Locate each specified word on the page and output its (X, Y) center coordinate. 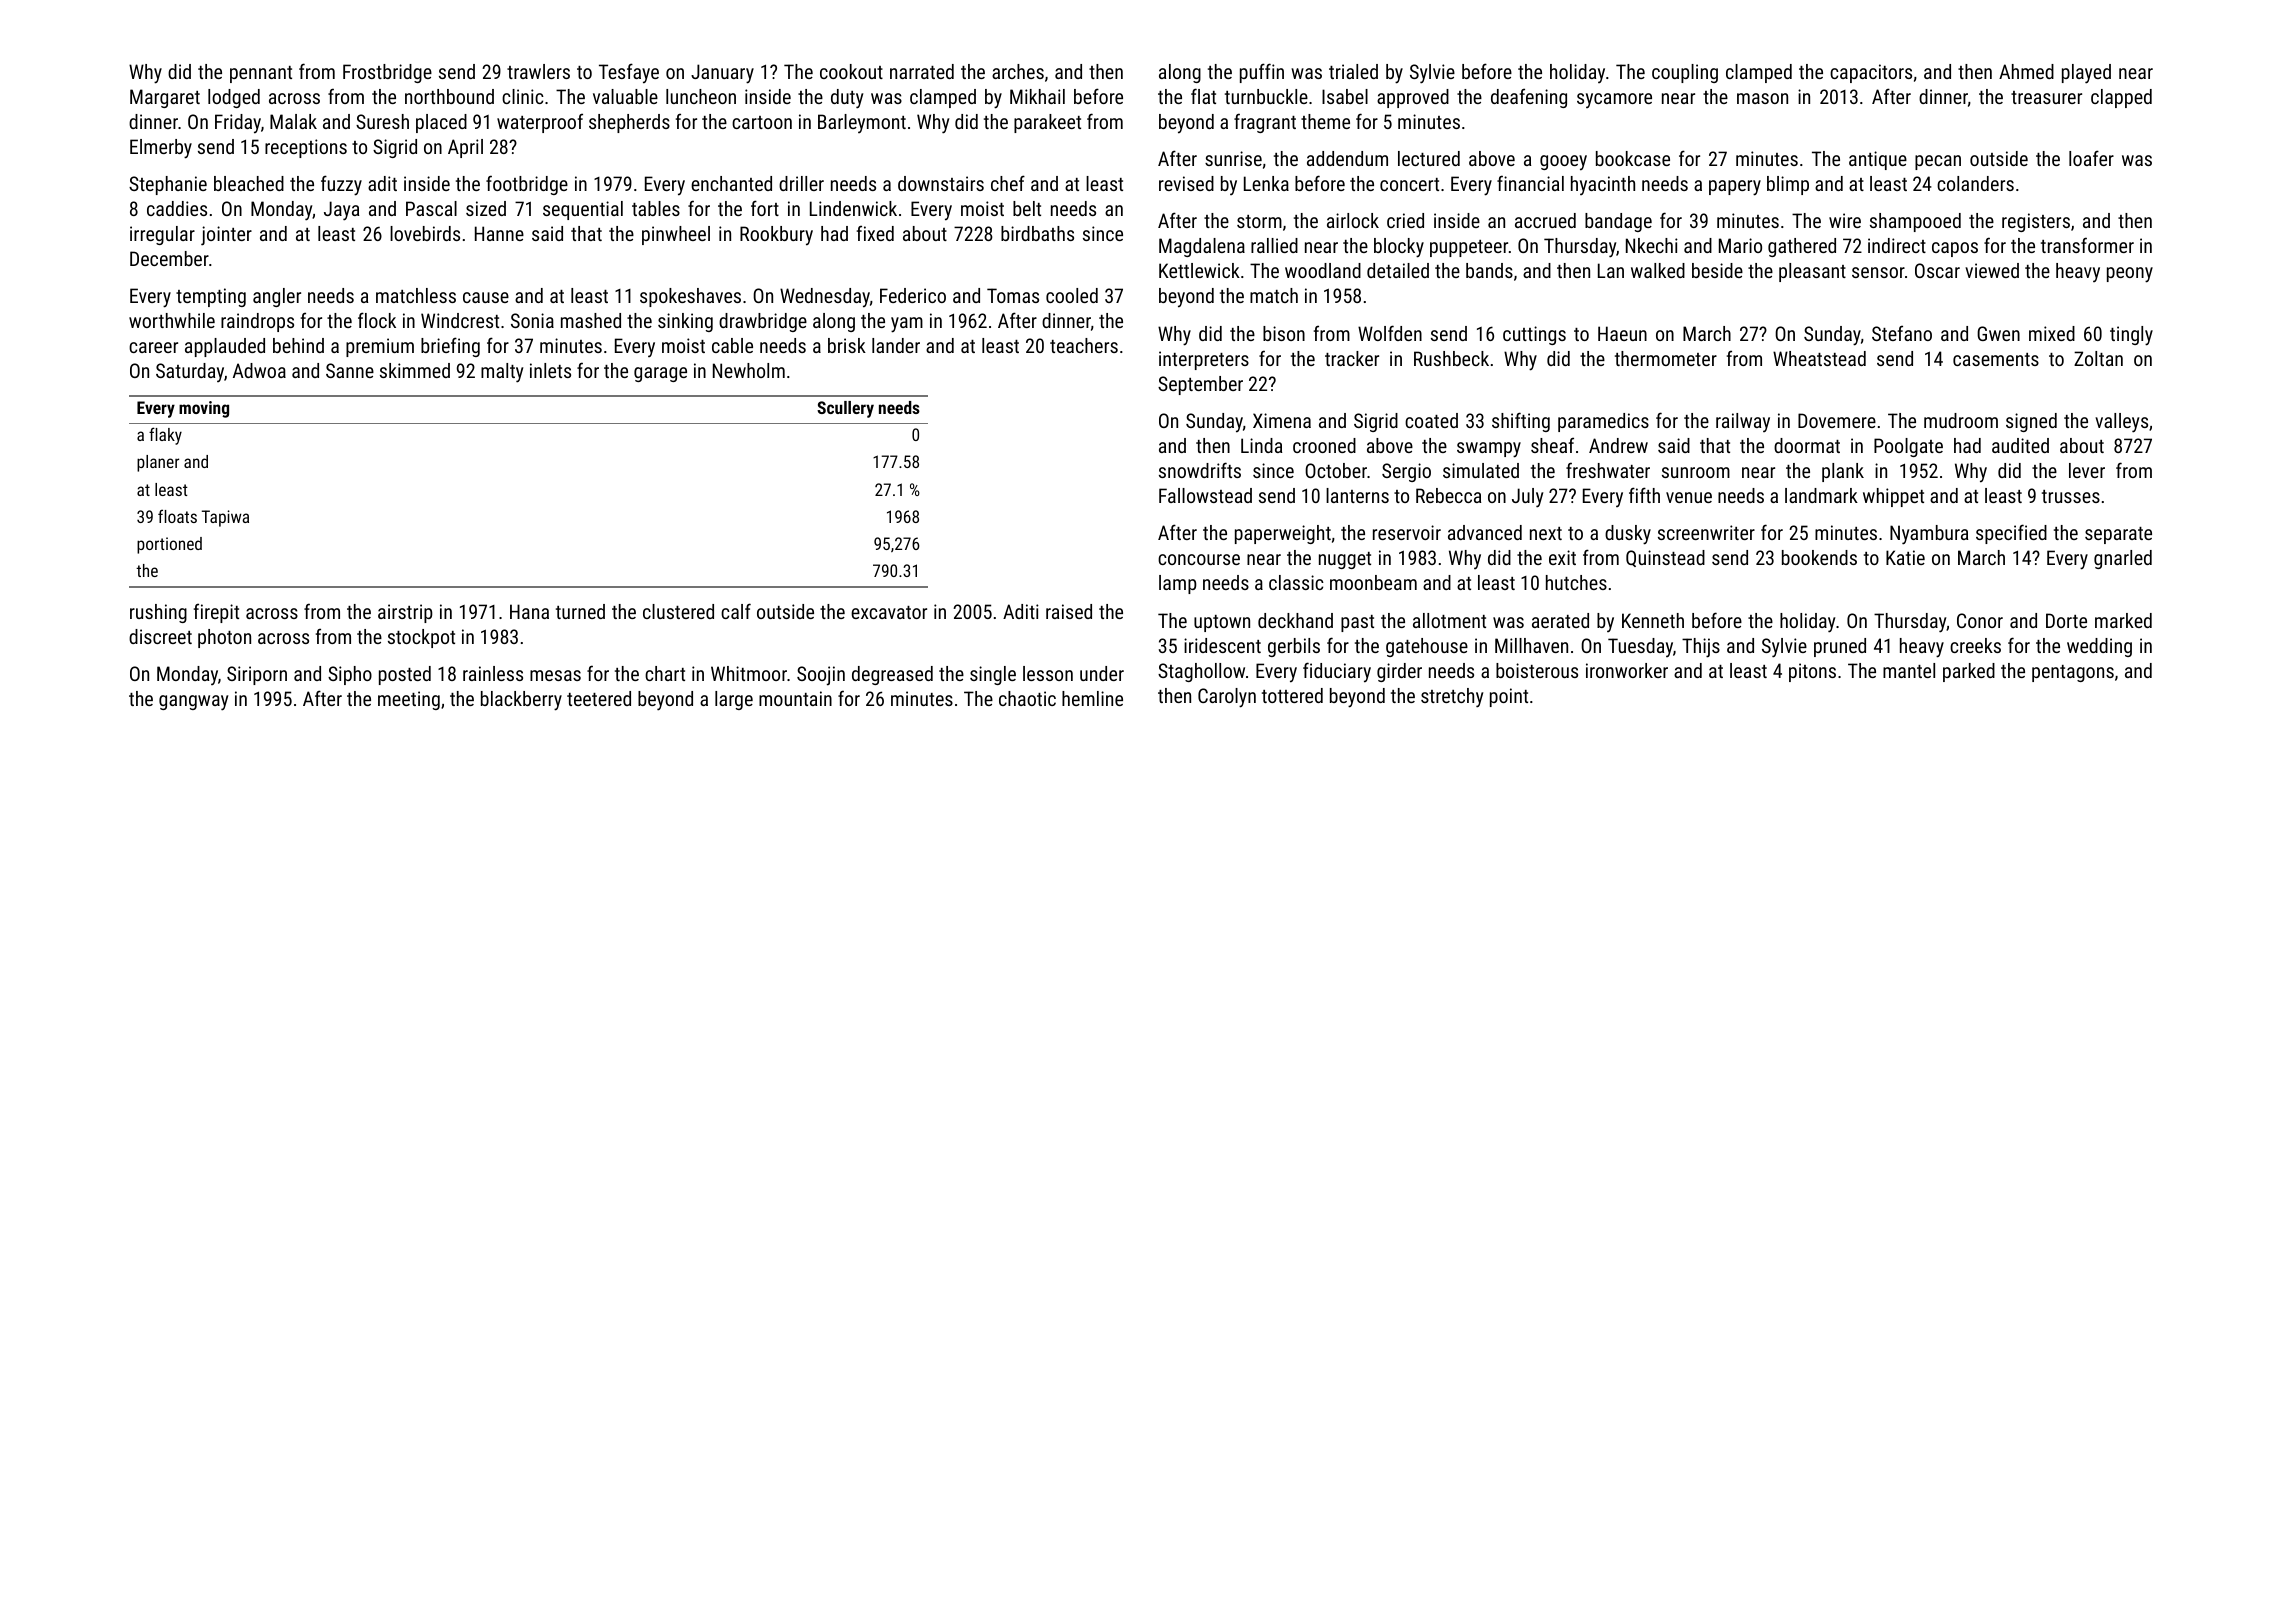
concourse (1199, 559)
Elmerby (161, 149)
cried (1405, 220)
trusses (2071, 496)
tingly (2131, 336)
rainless (493, 673)
